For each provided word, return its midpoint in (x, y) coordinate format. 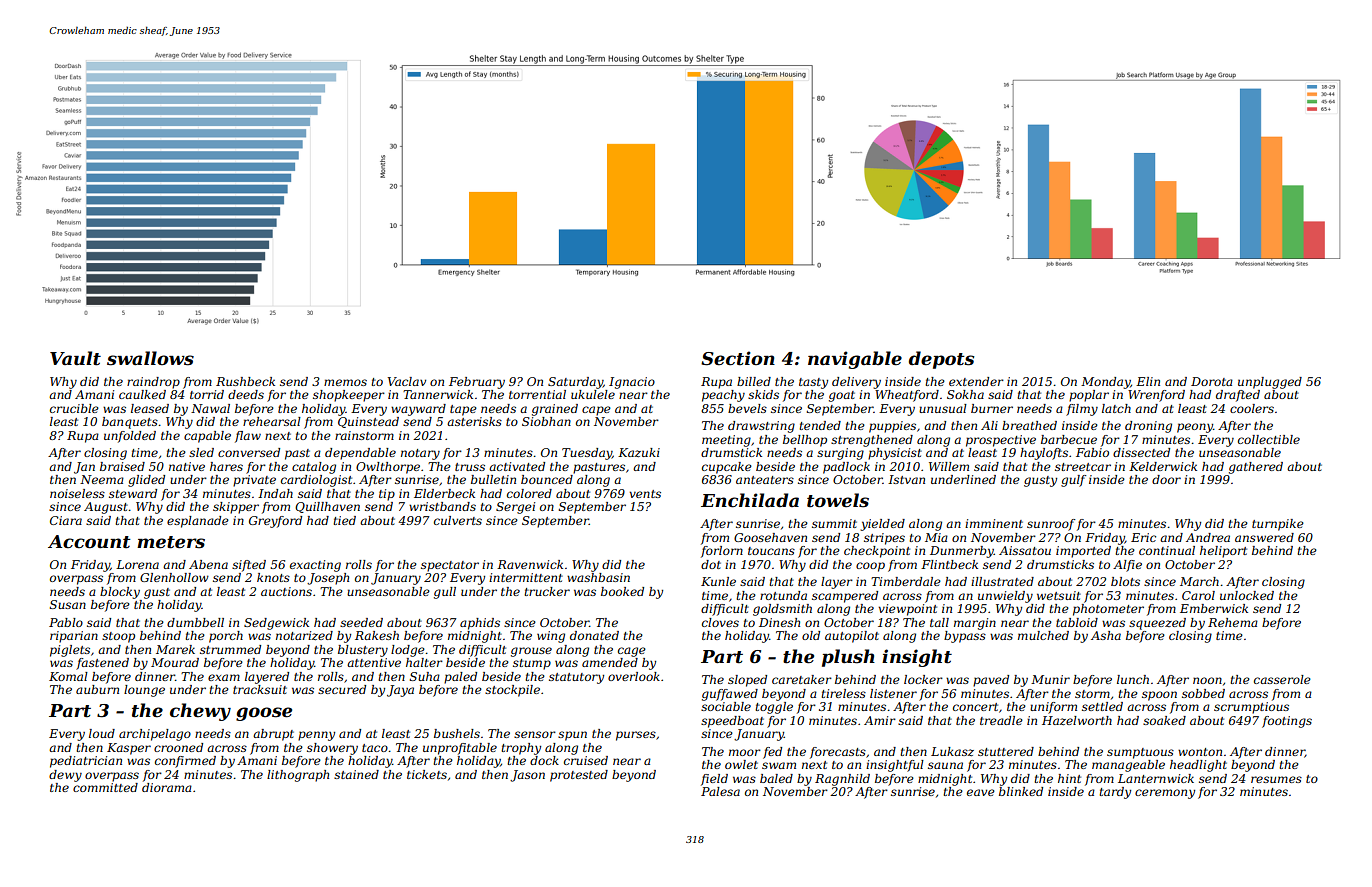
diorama (167, 787)
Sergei (515, 508)
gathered (1256, 468)
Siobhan (546, 421)
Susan (68, 604)
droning (1148, 427)
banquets (130, 423)
